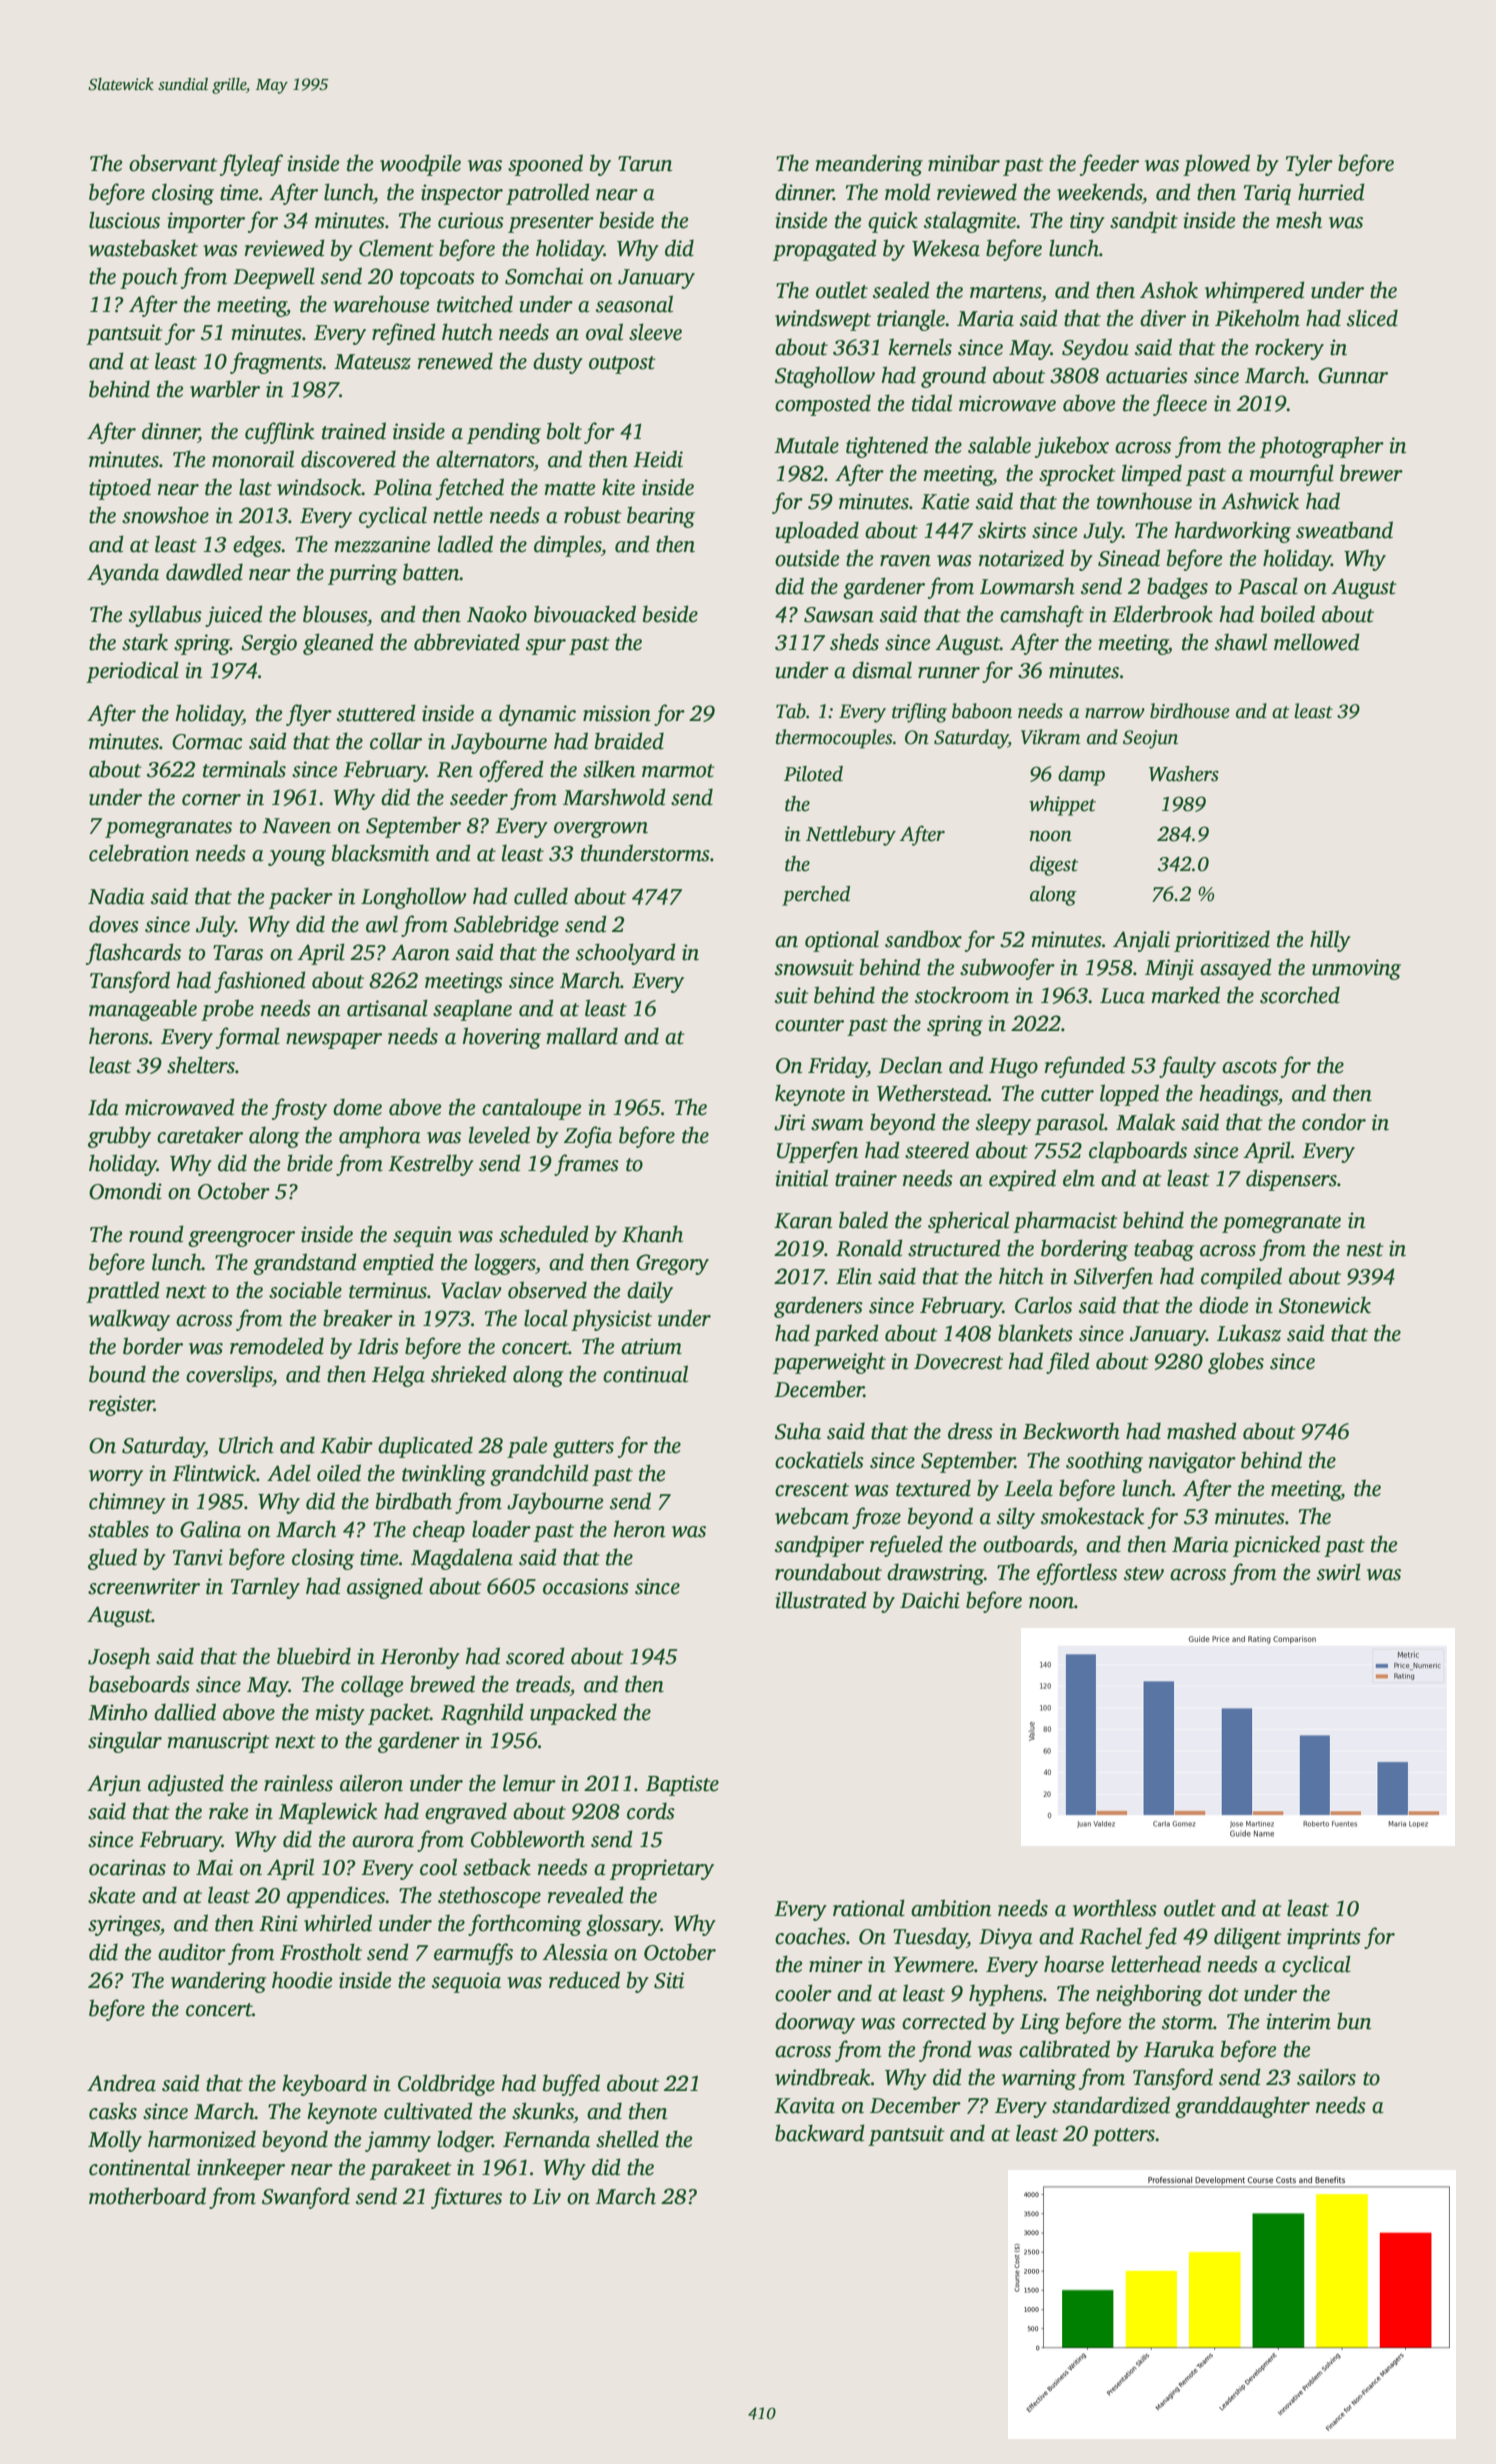  Describe the element at coordinates (302, 1980) in the page. I see `hoodie` at that location.
